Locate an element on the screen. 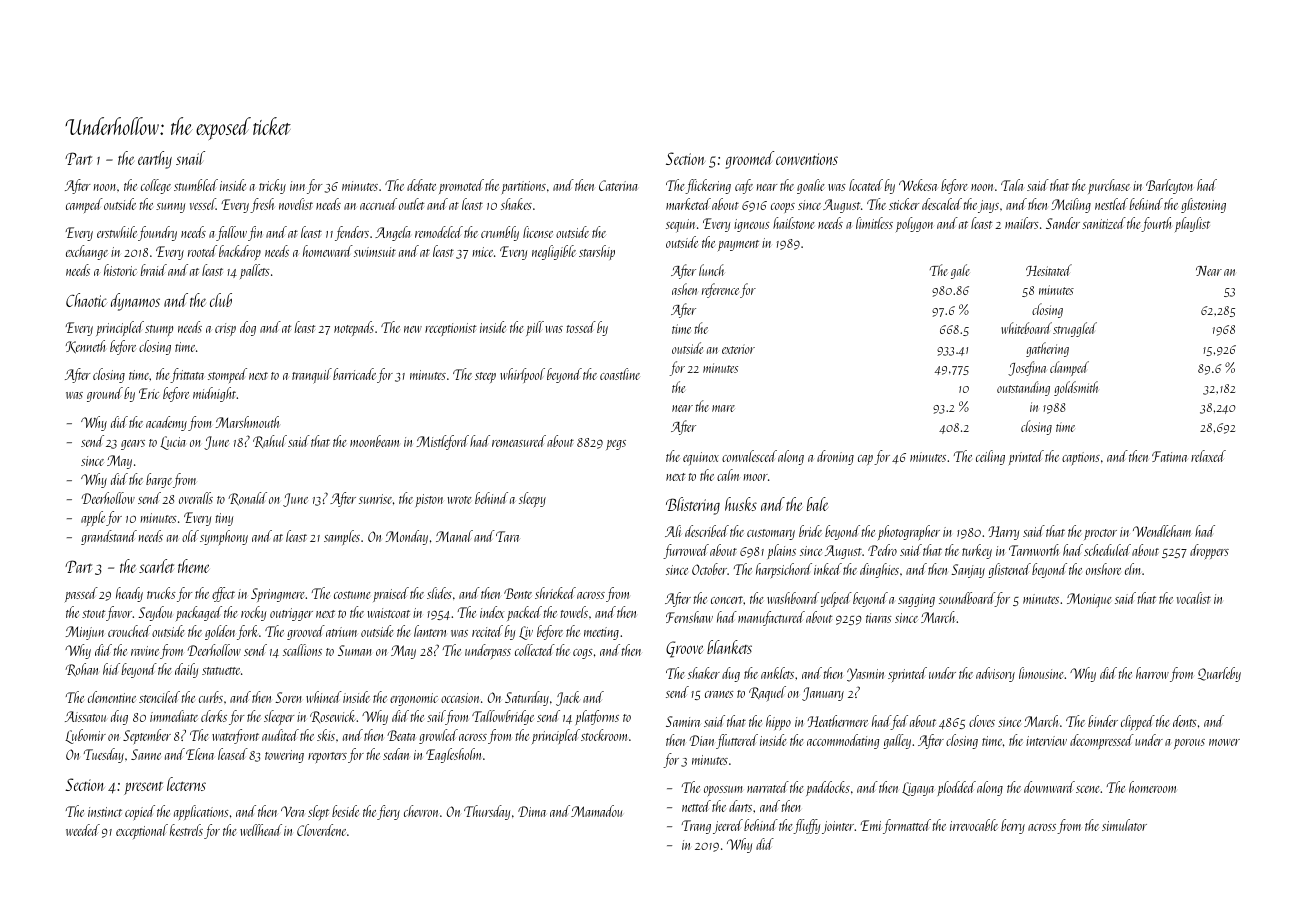  glistened is located at coordinates (1009, 570).
